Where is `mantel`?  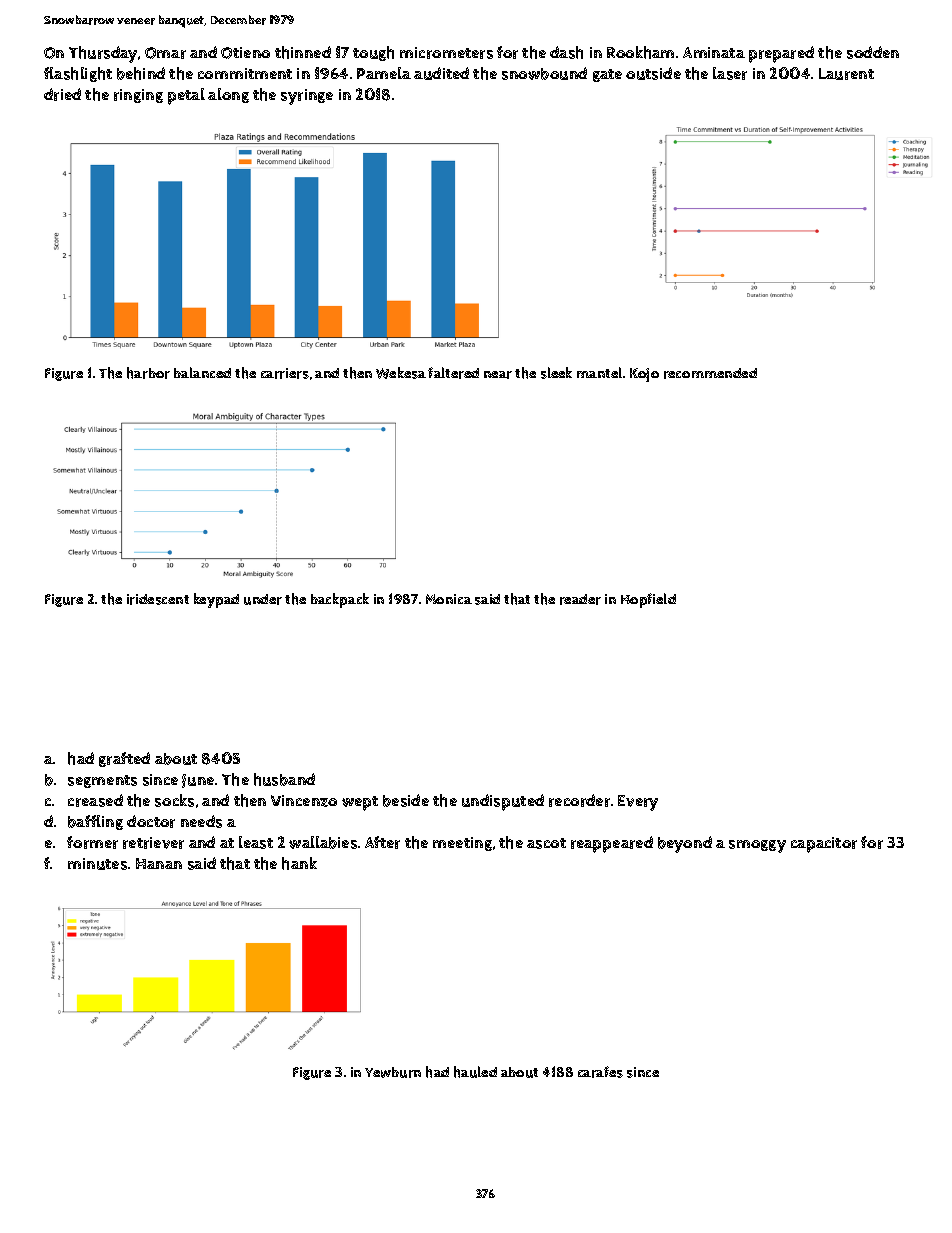 mantel is located at coordinates (599, 372).
